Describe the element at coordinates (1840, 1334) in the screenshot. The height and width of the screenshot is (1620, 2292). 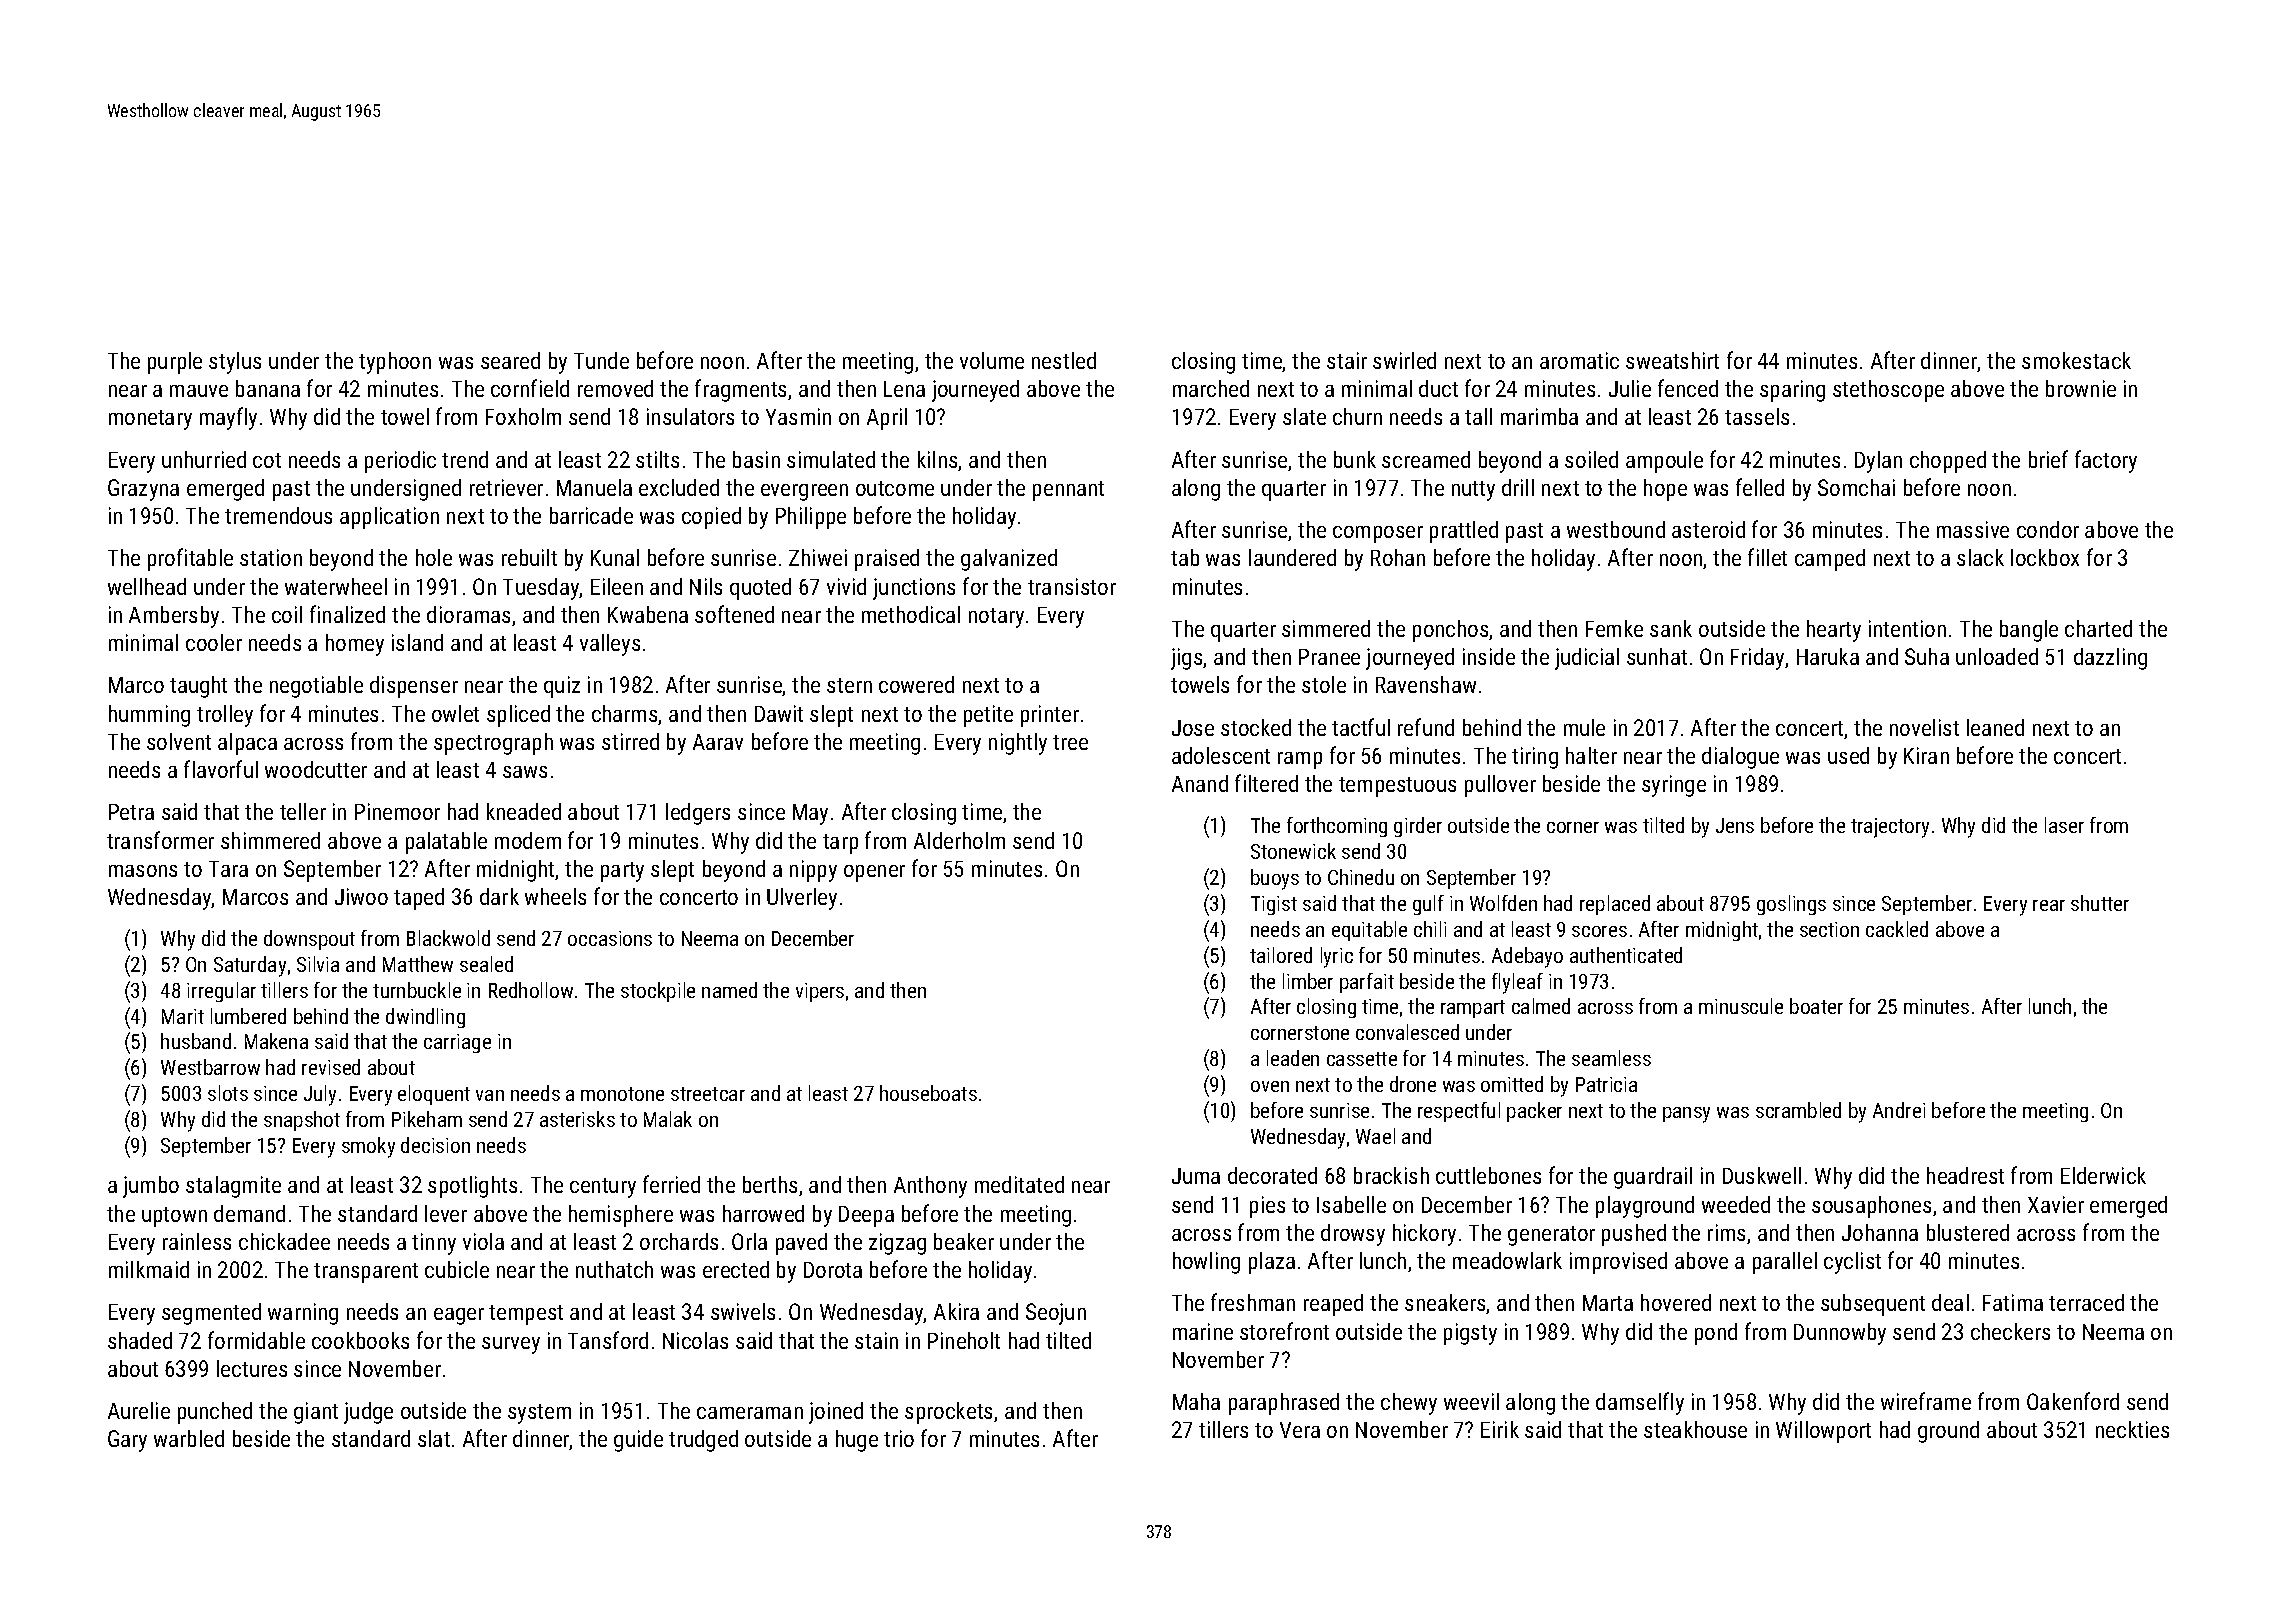
I see `Dunnowby` at that location.
